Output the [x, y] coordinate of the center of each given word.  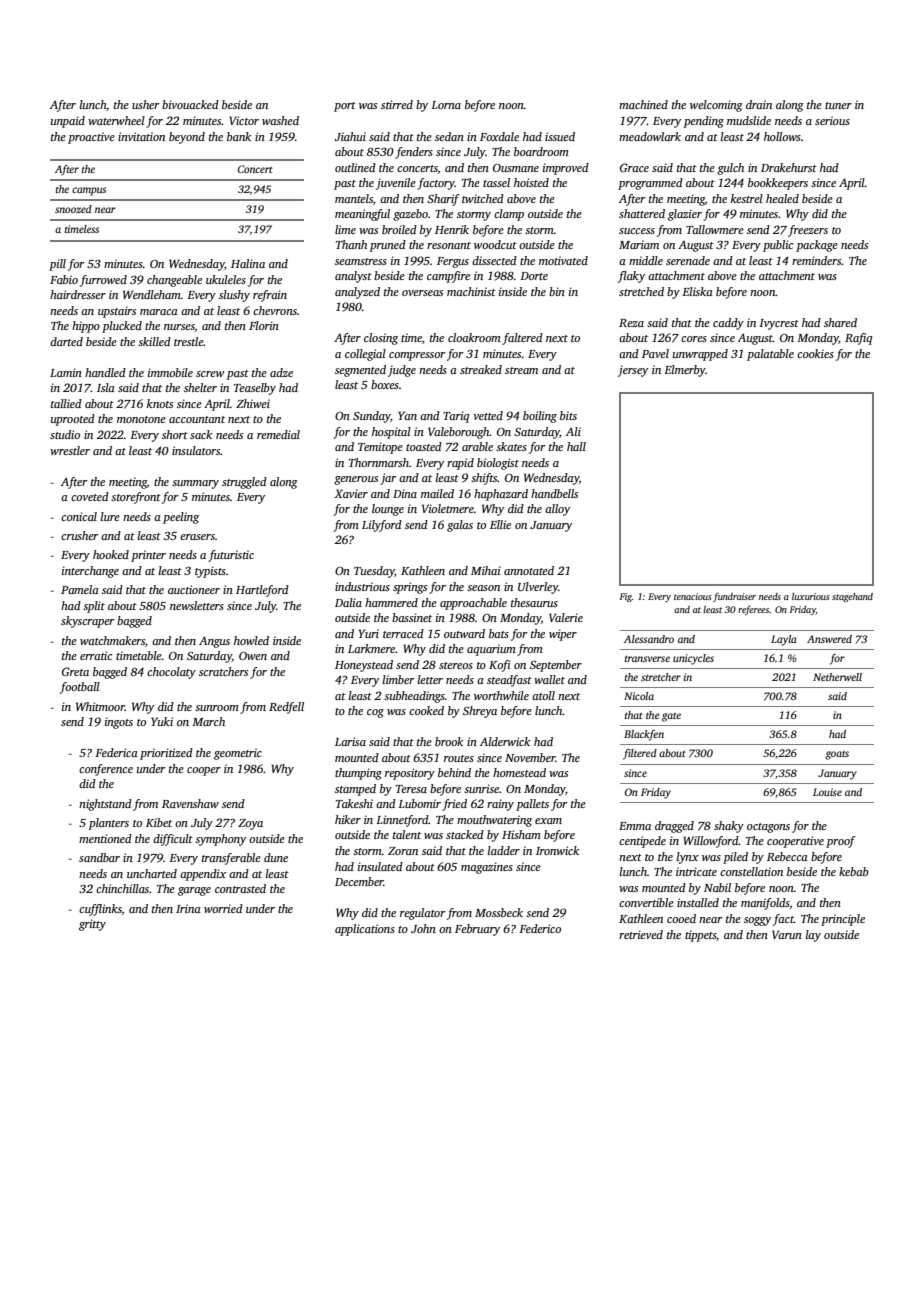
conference [106, 770]
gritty [92, 925]
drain [759, 104]
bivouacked [190, 104]
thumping [358, 774]
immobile [170, 372]
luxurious [811, 596]
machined [643, 104]
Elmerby [685, 371]
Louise [827, 792]
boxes [385, 384]
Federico [540, 928]
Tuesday [374, 572]
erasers [197, 537]
